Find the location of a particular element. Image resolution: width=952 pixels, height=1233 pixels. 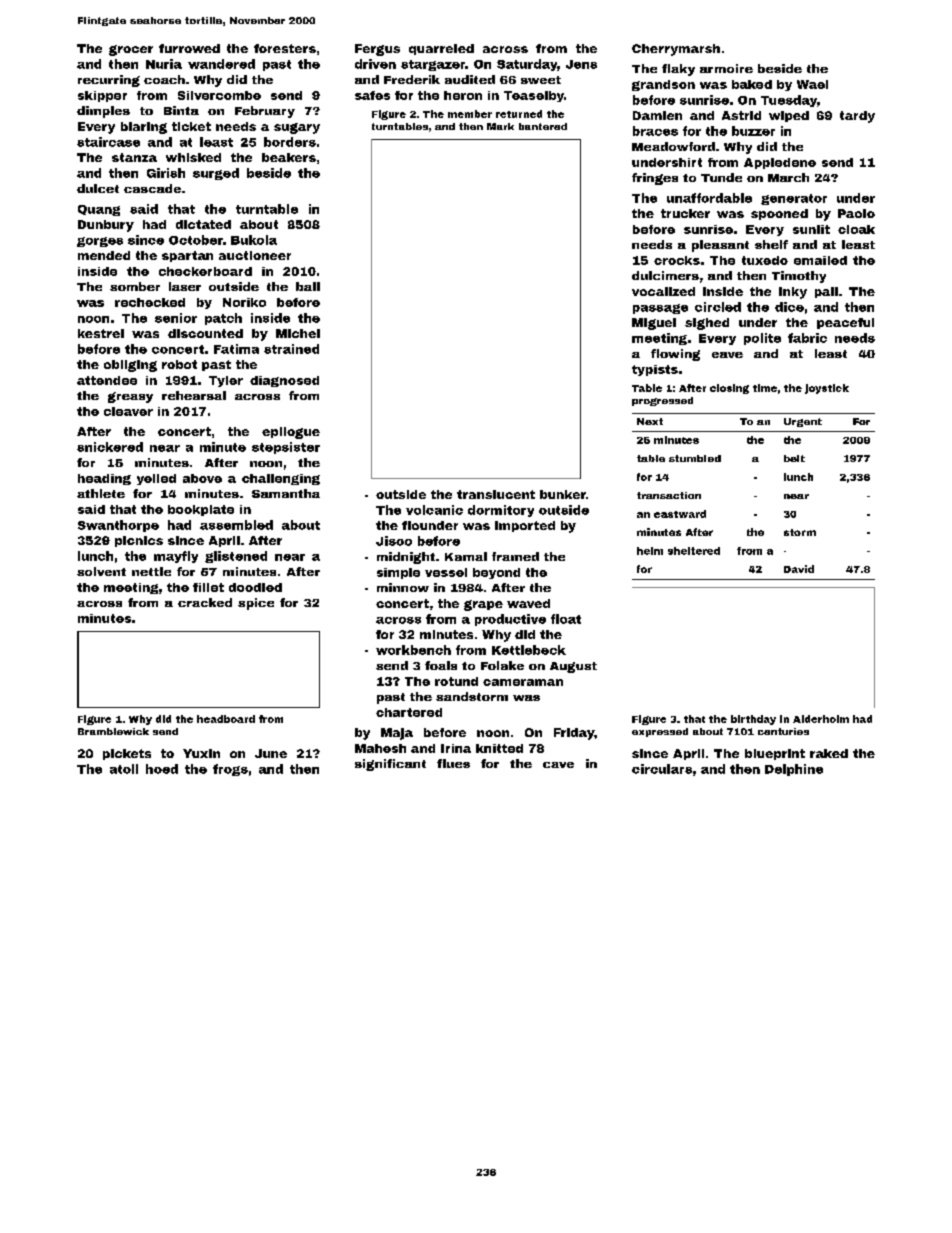

Miguel is located at coordinates (654, 324).
